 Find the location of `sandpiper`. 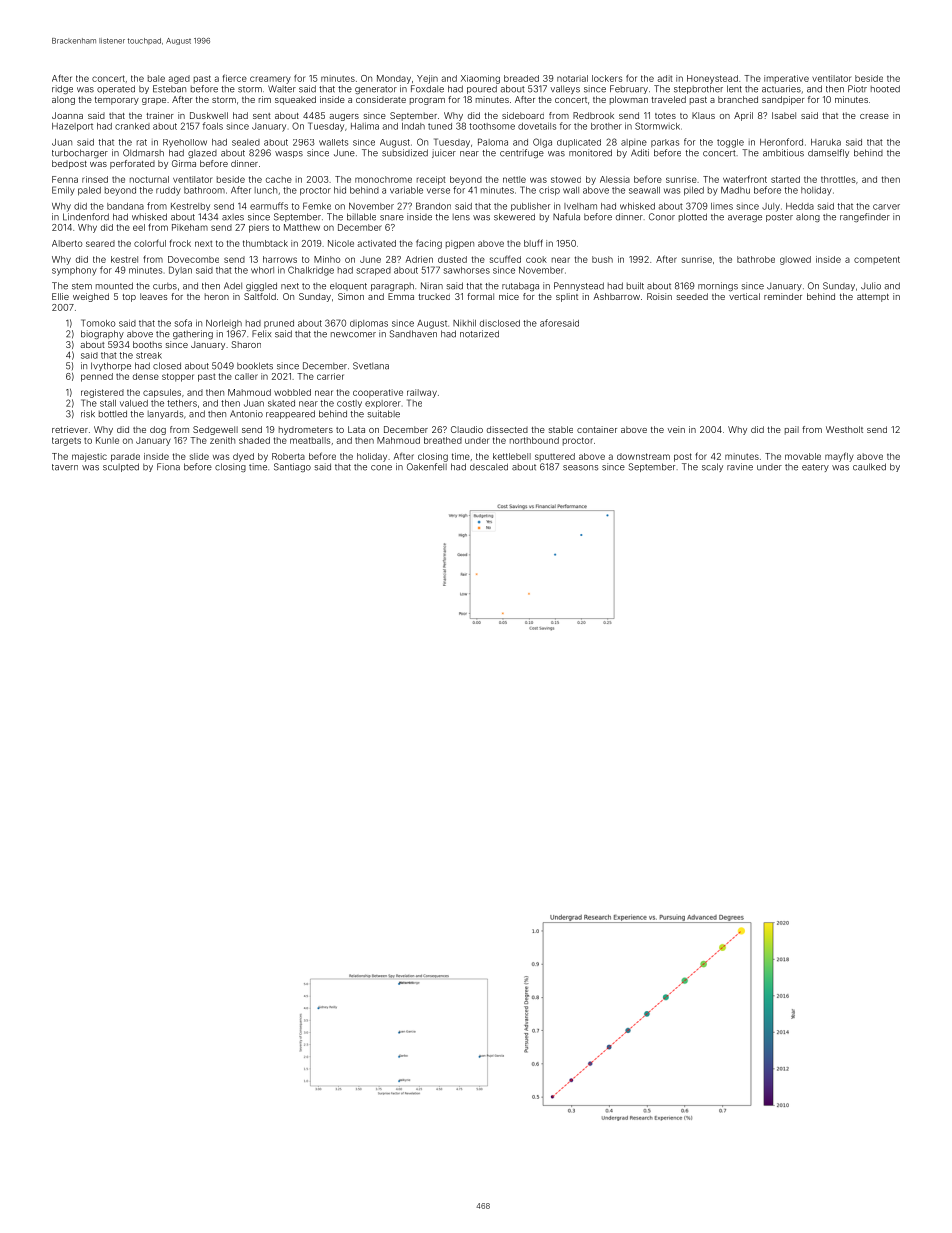

sandpiper is located at coordinates (783, 100).
